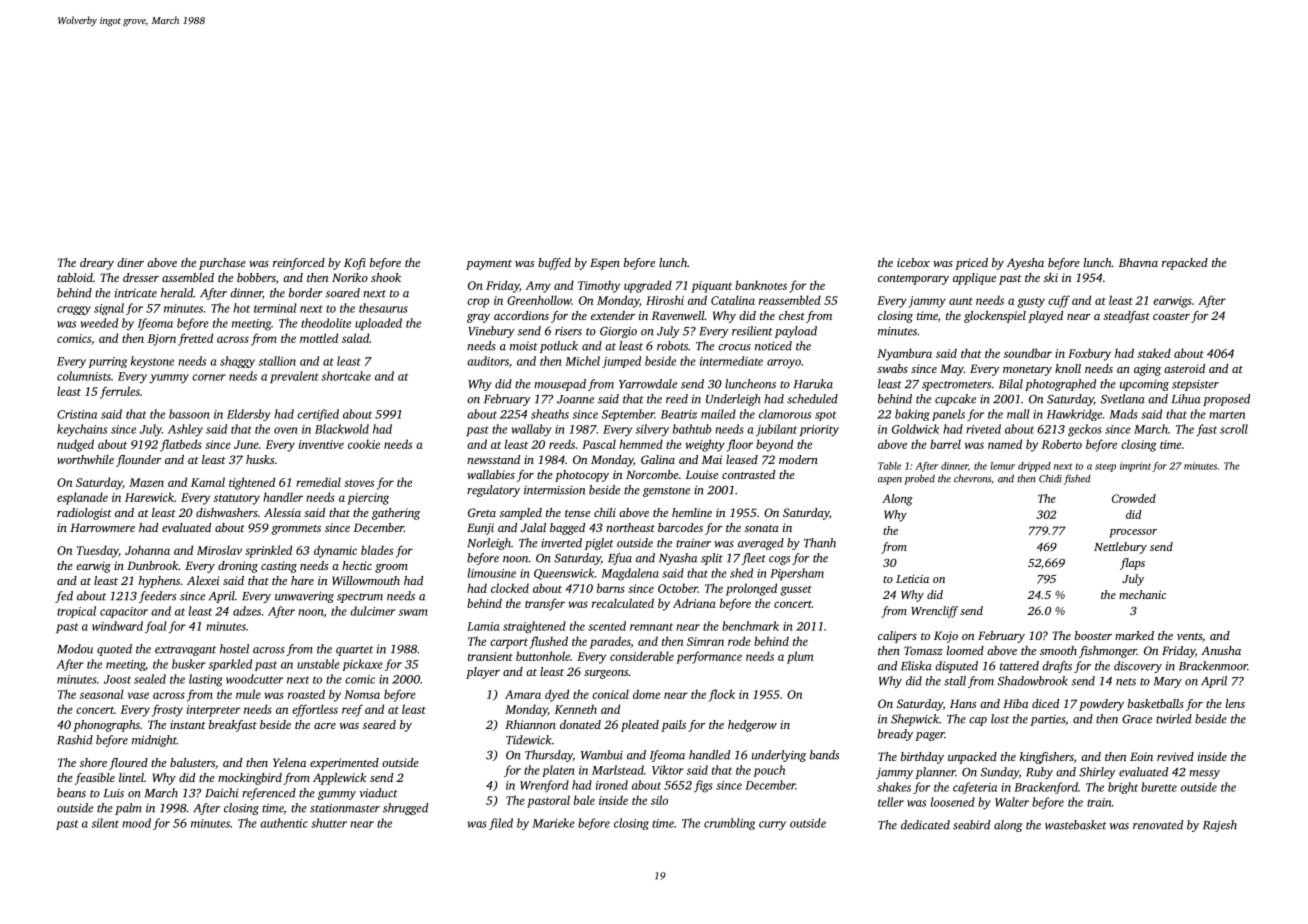 This screenshot has height=924, width=1308. Describe the element at coordinates (762, 528) in the screenshot. I see `sonata` at that location.
